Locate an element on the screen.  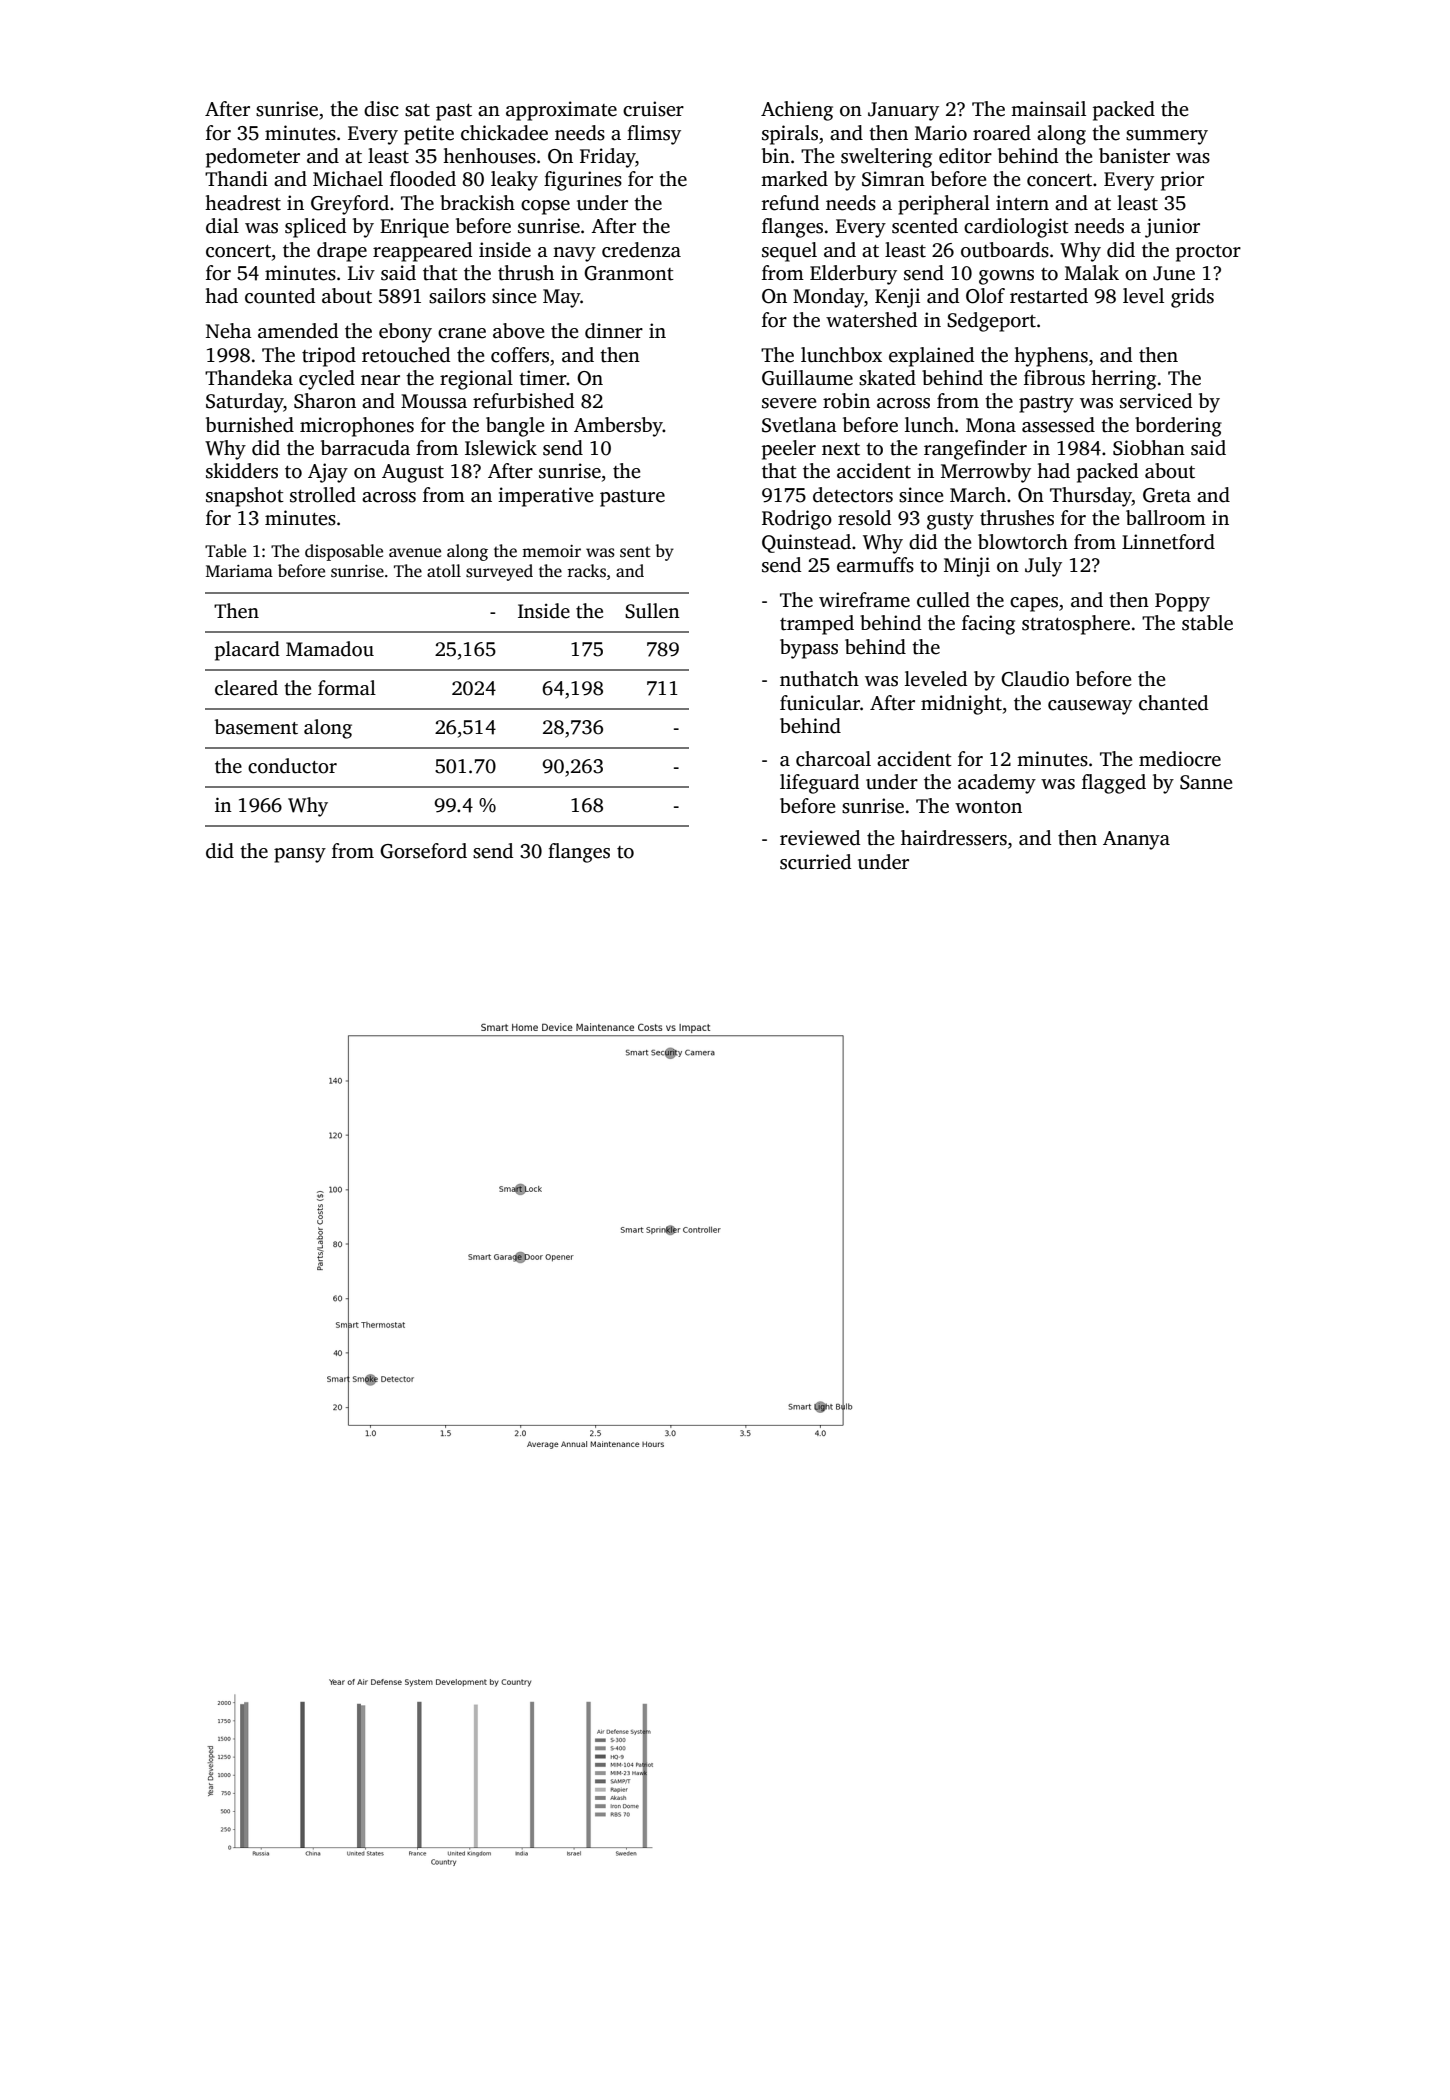
disc is located at coordinates (381, 109).
